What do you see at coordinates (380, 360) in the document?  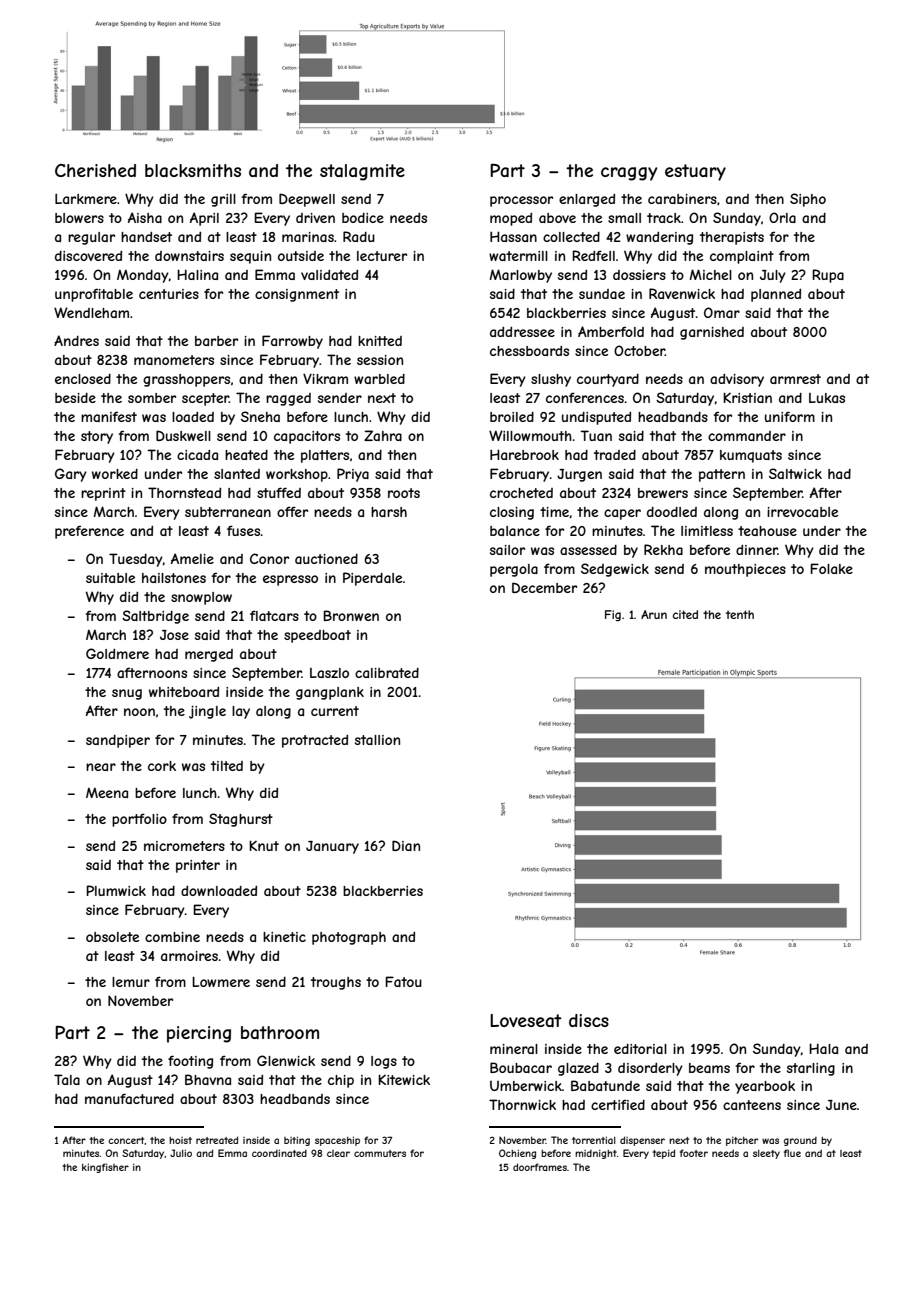 I see `session` at bounding box center [380, 360].
